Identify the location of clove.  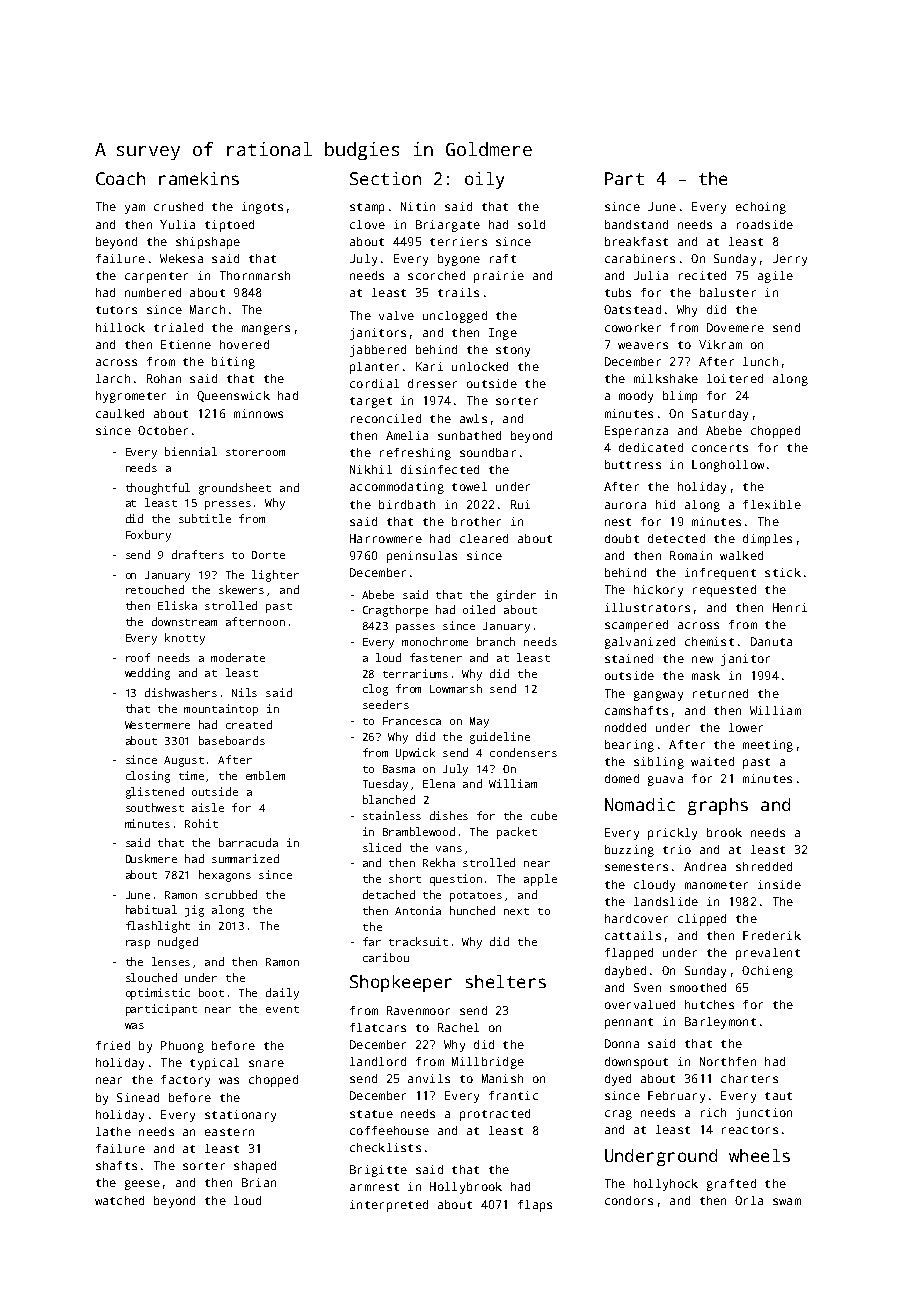
(367, 224).
